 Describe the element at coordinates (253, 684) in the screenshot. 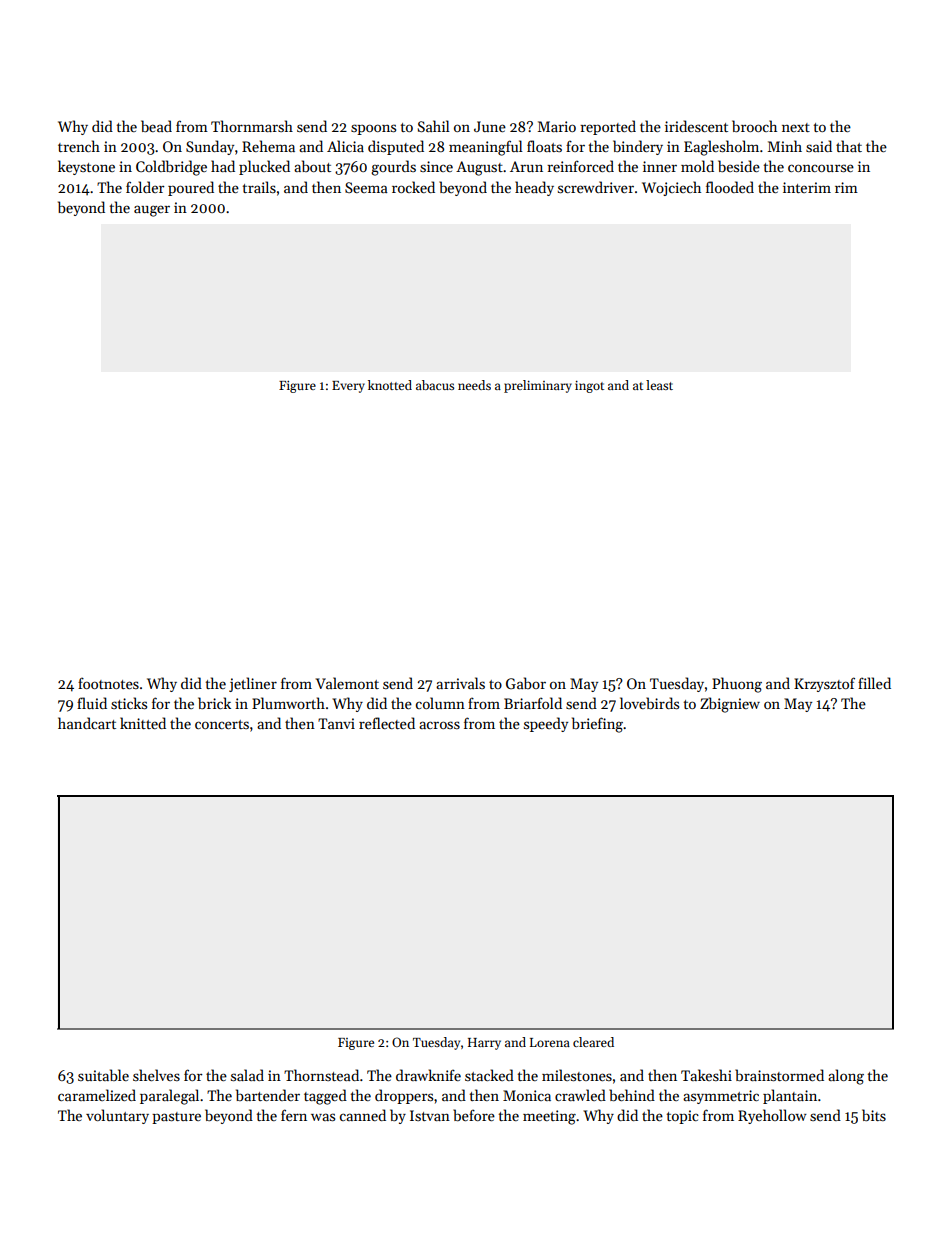

I see `jetliner` at that location.
